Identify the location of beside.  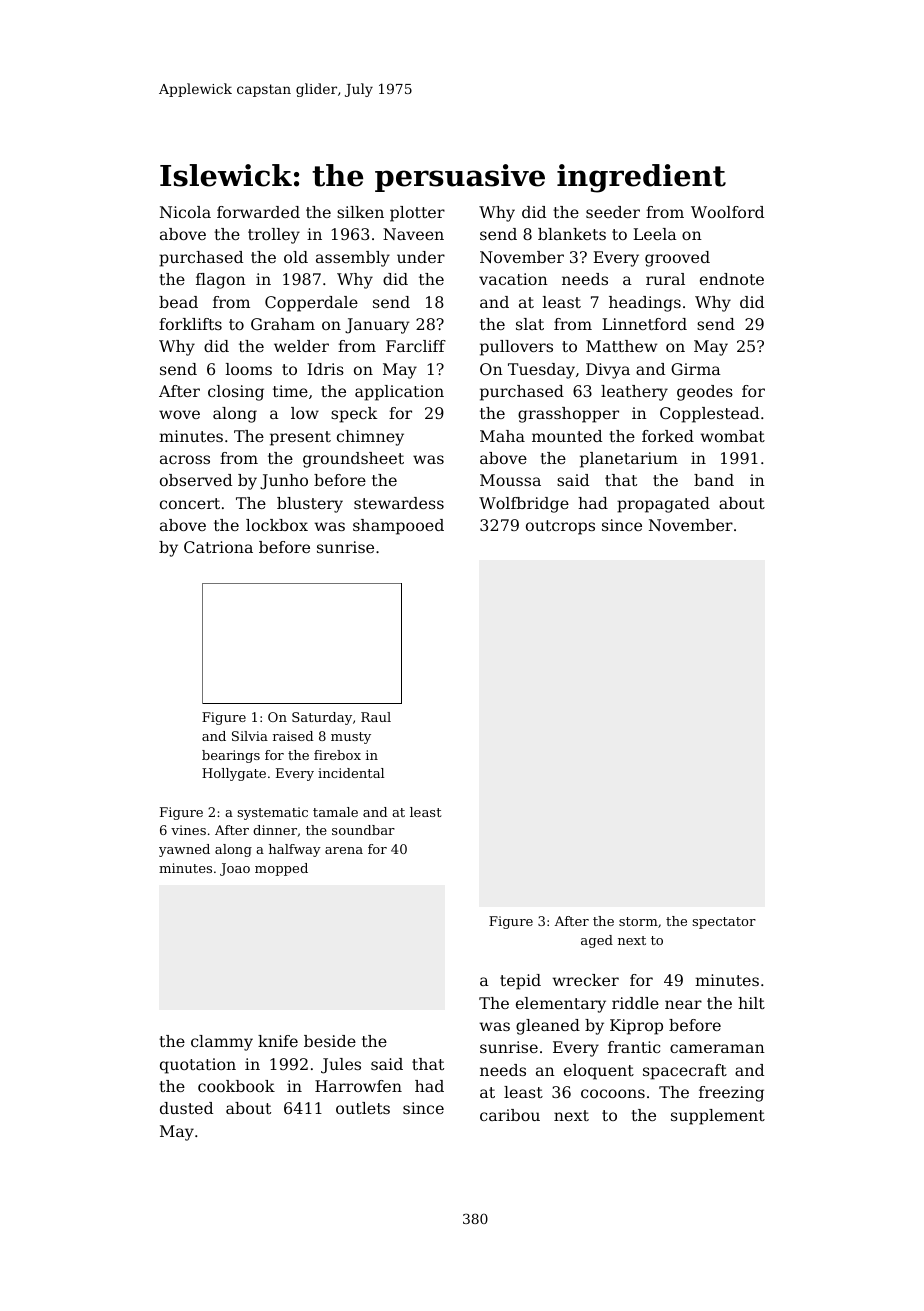
(330, 1041).
